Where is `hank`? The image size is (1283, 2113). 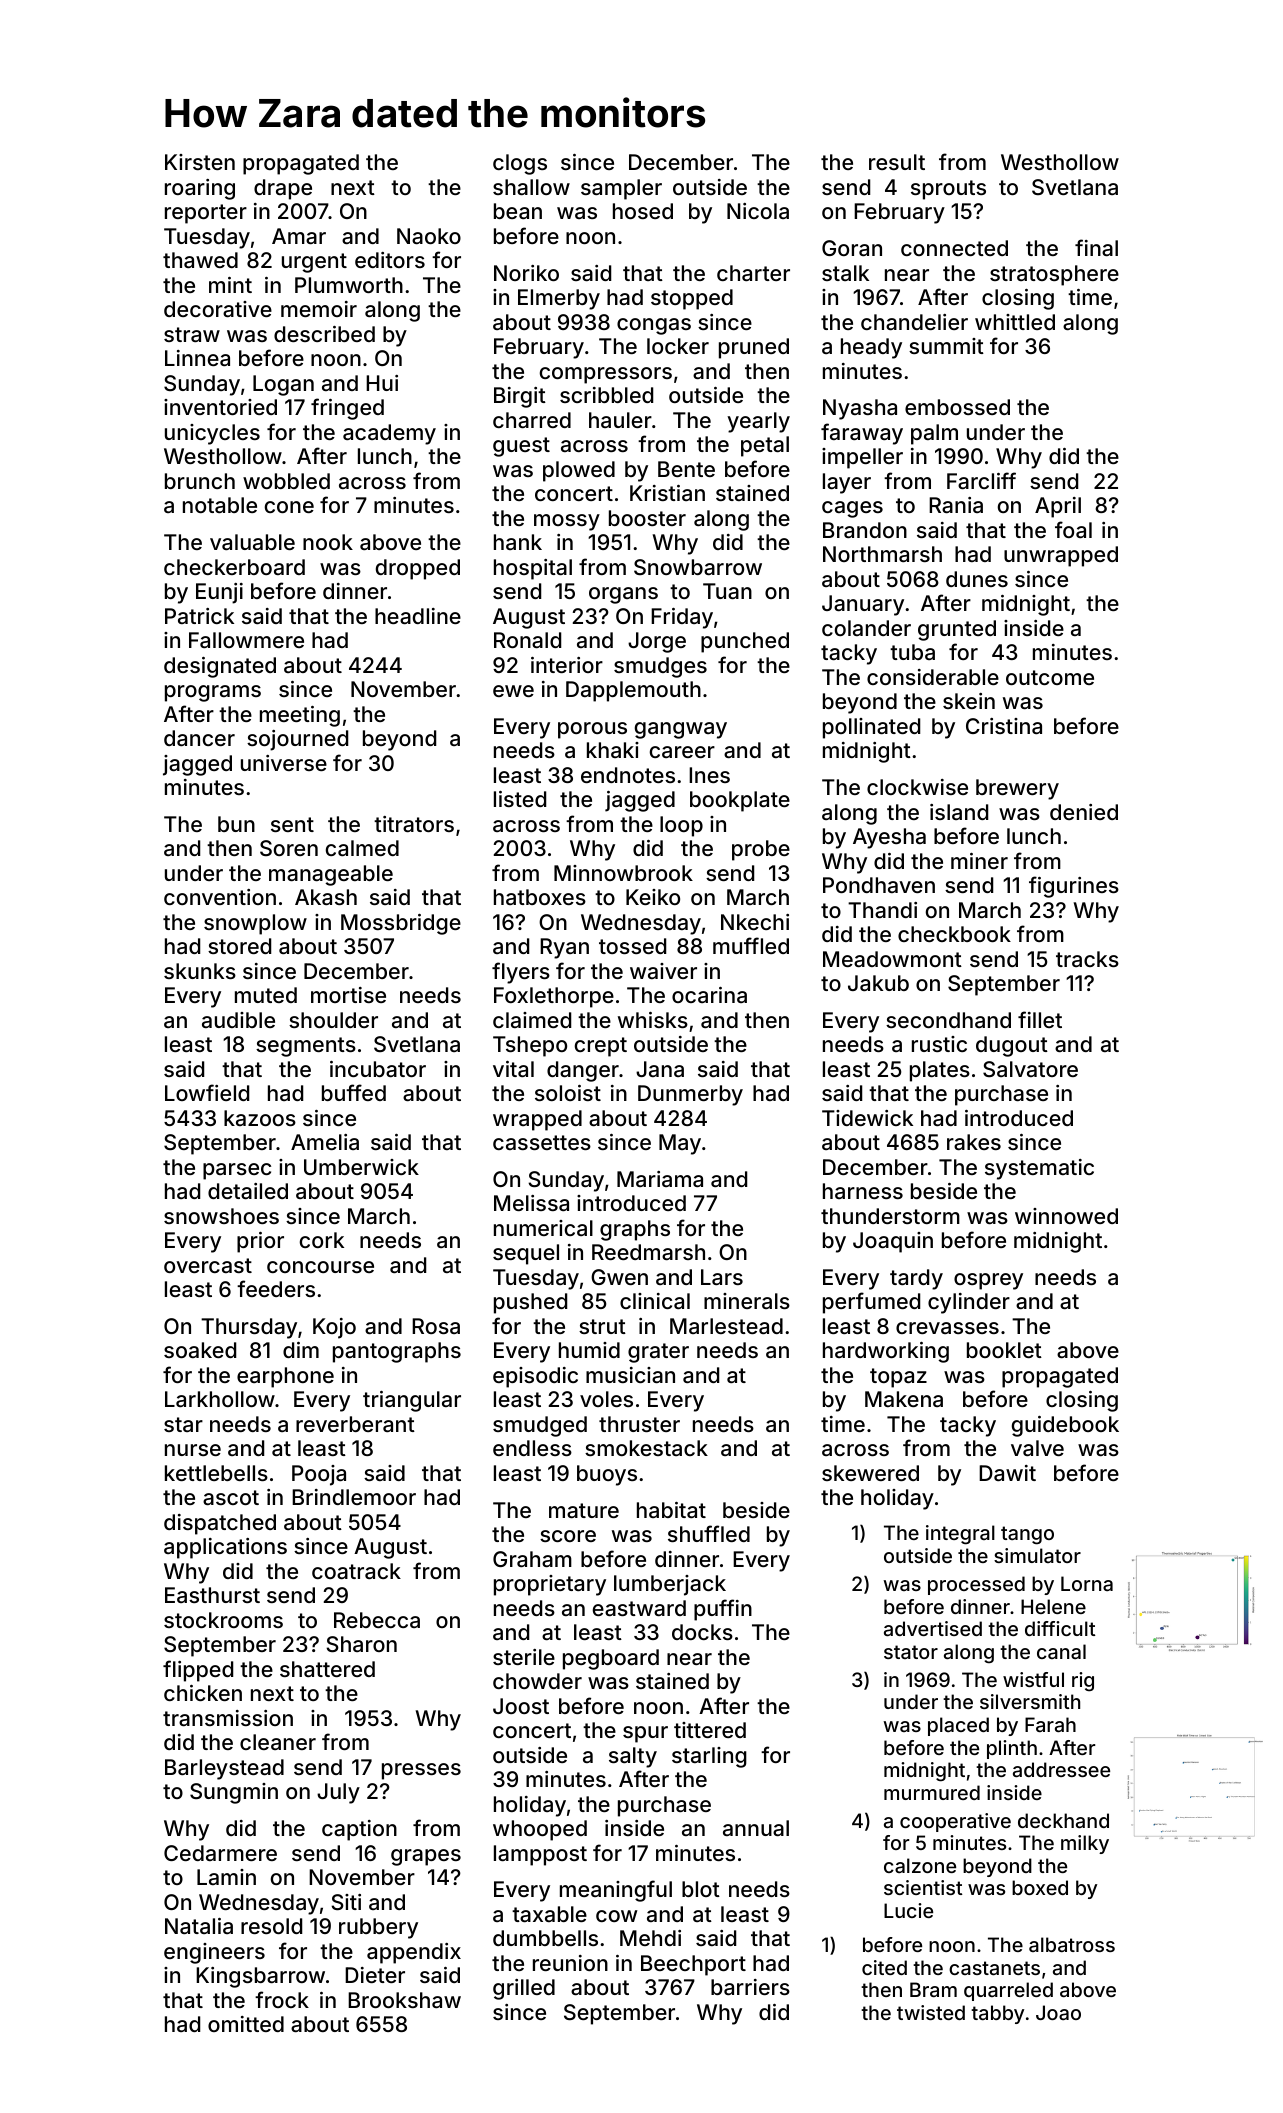 hank is located at coordinates (518, 542).
